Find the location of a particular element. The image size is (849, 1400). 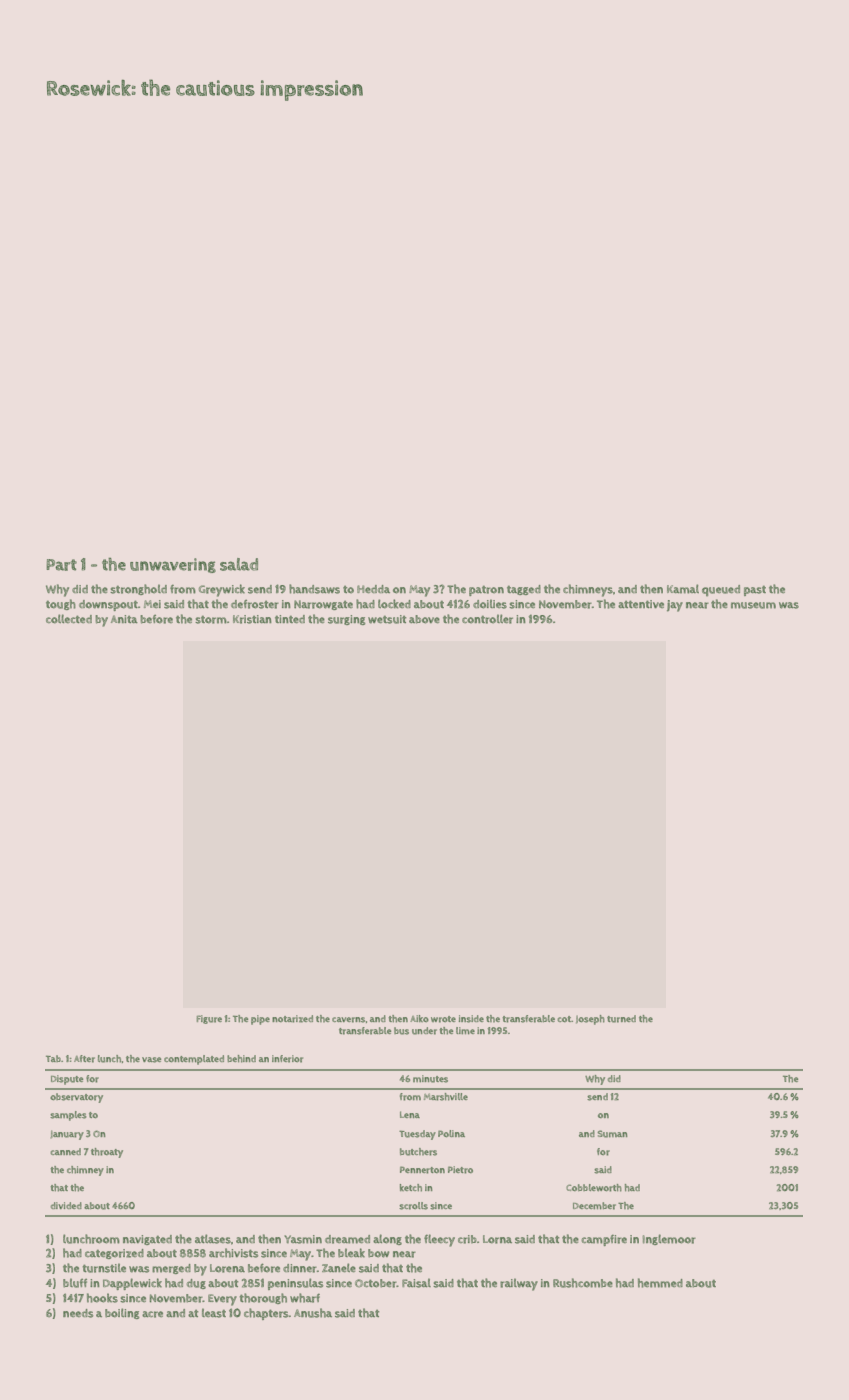

turned is located at coordinates (621, 1019).
